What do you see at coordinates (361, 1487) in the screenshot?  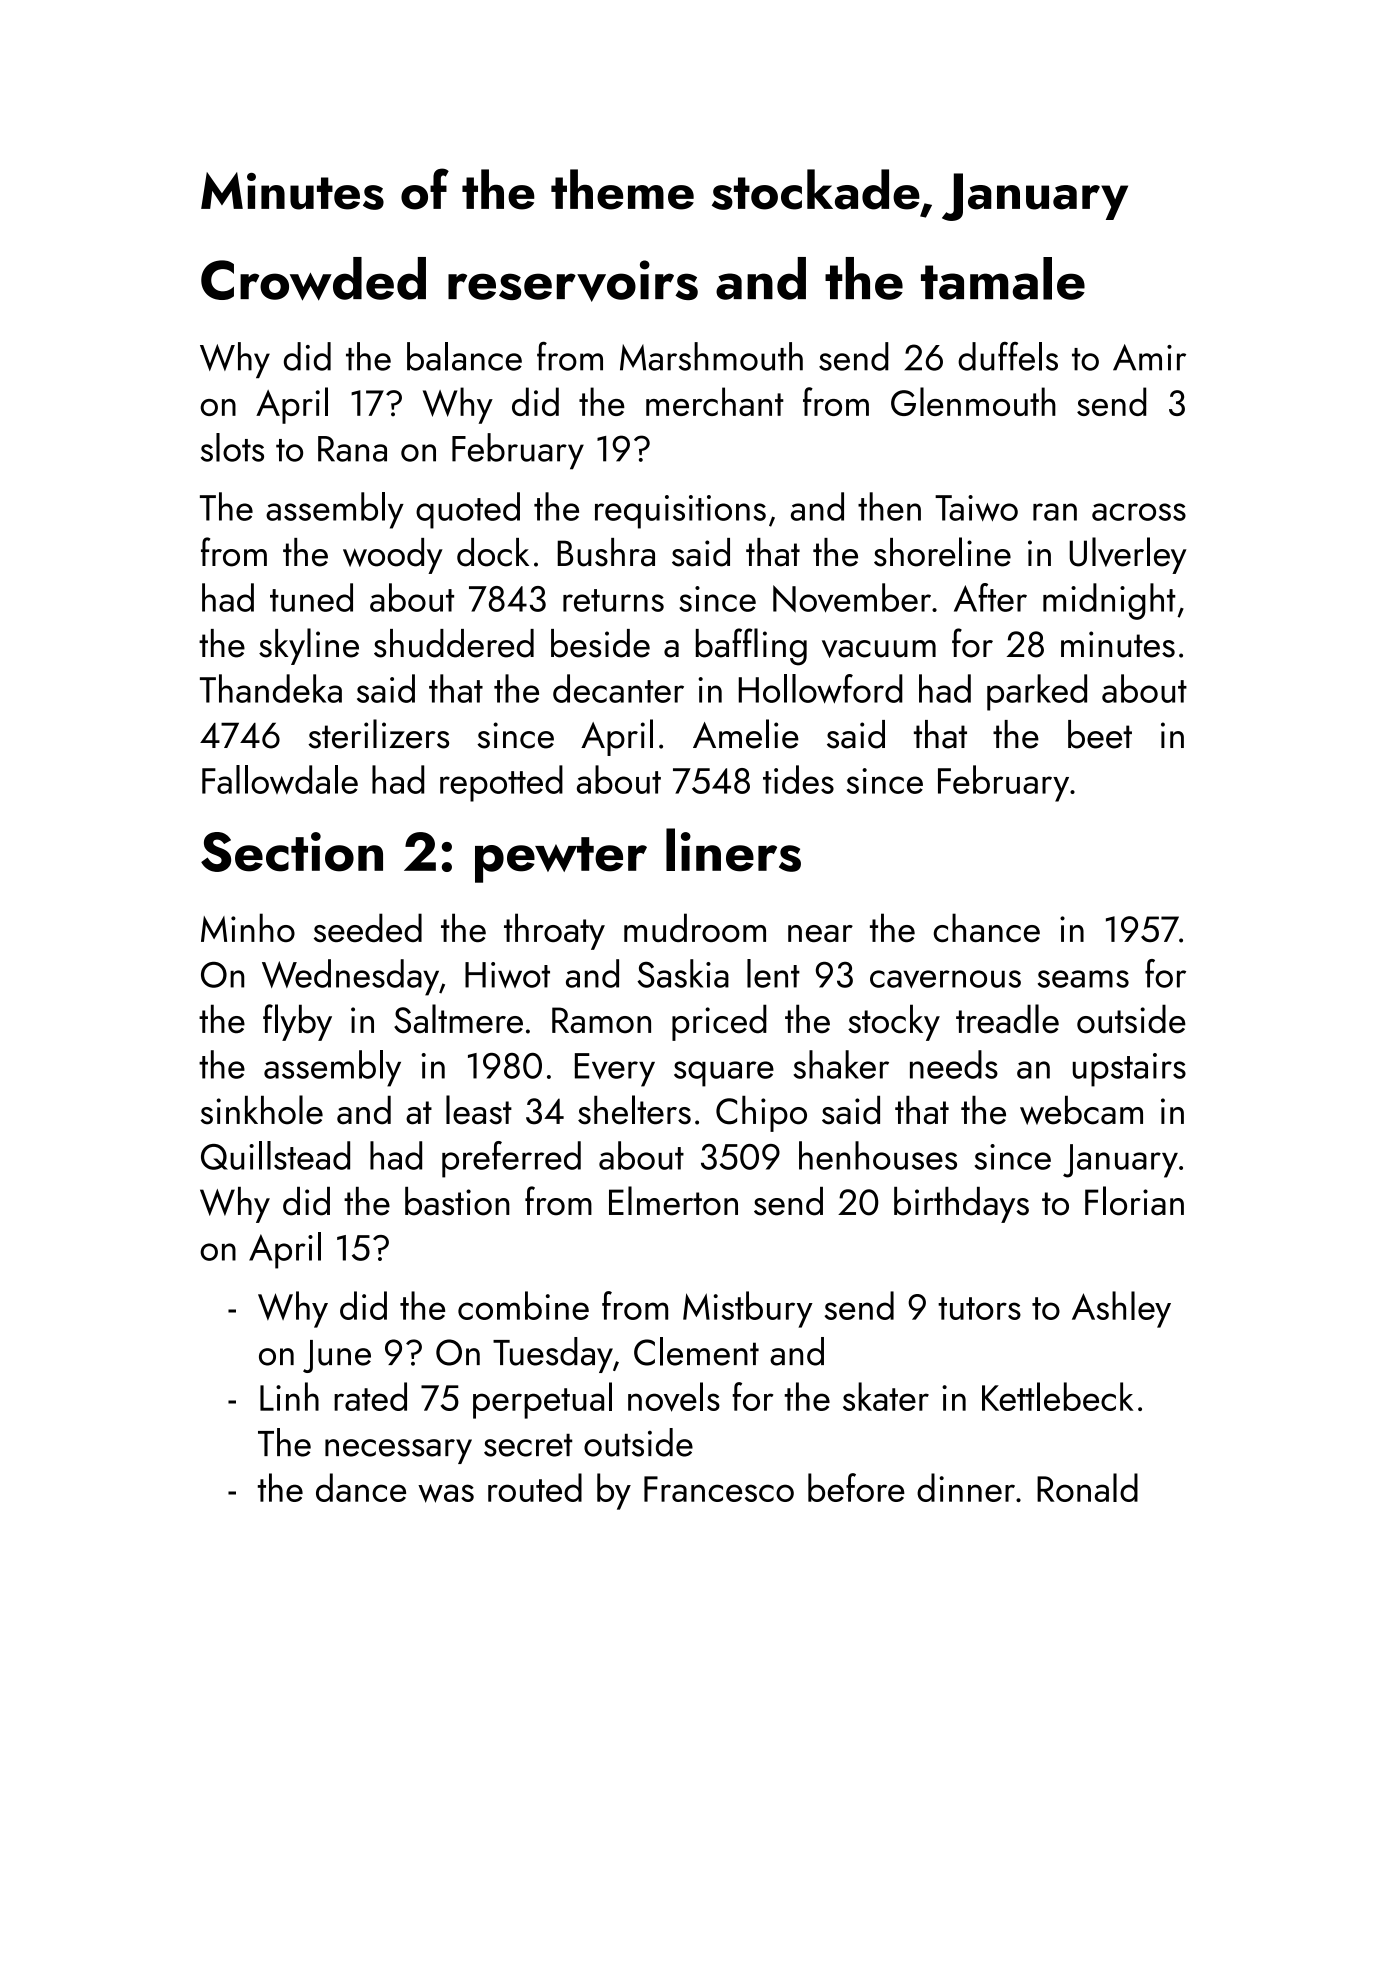 I see `dance` at bounding box center [361, 1487].
